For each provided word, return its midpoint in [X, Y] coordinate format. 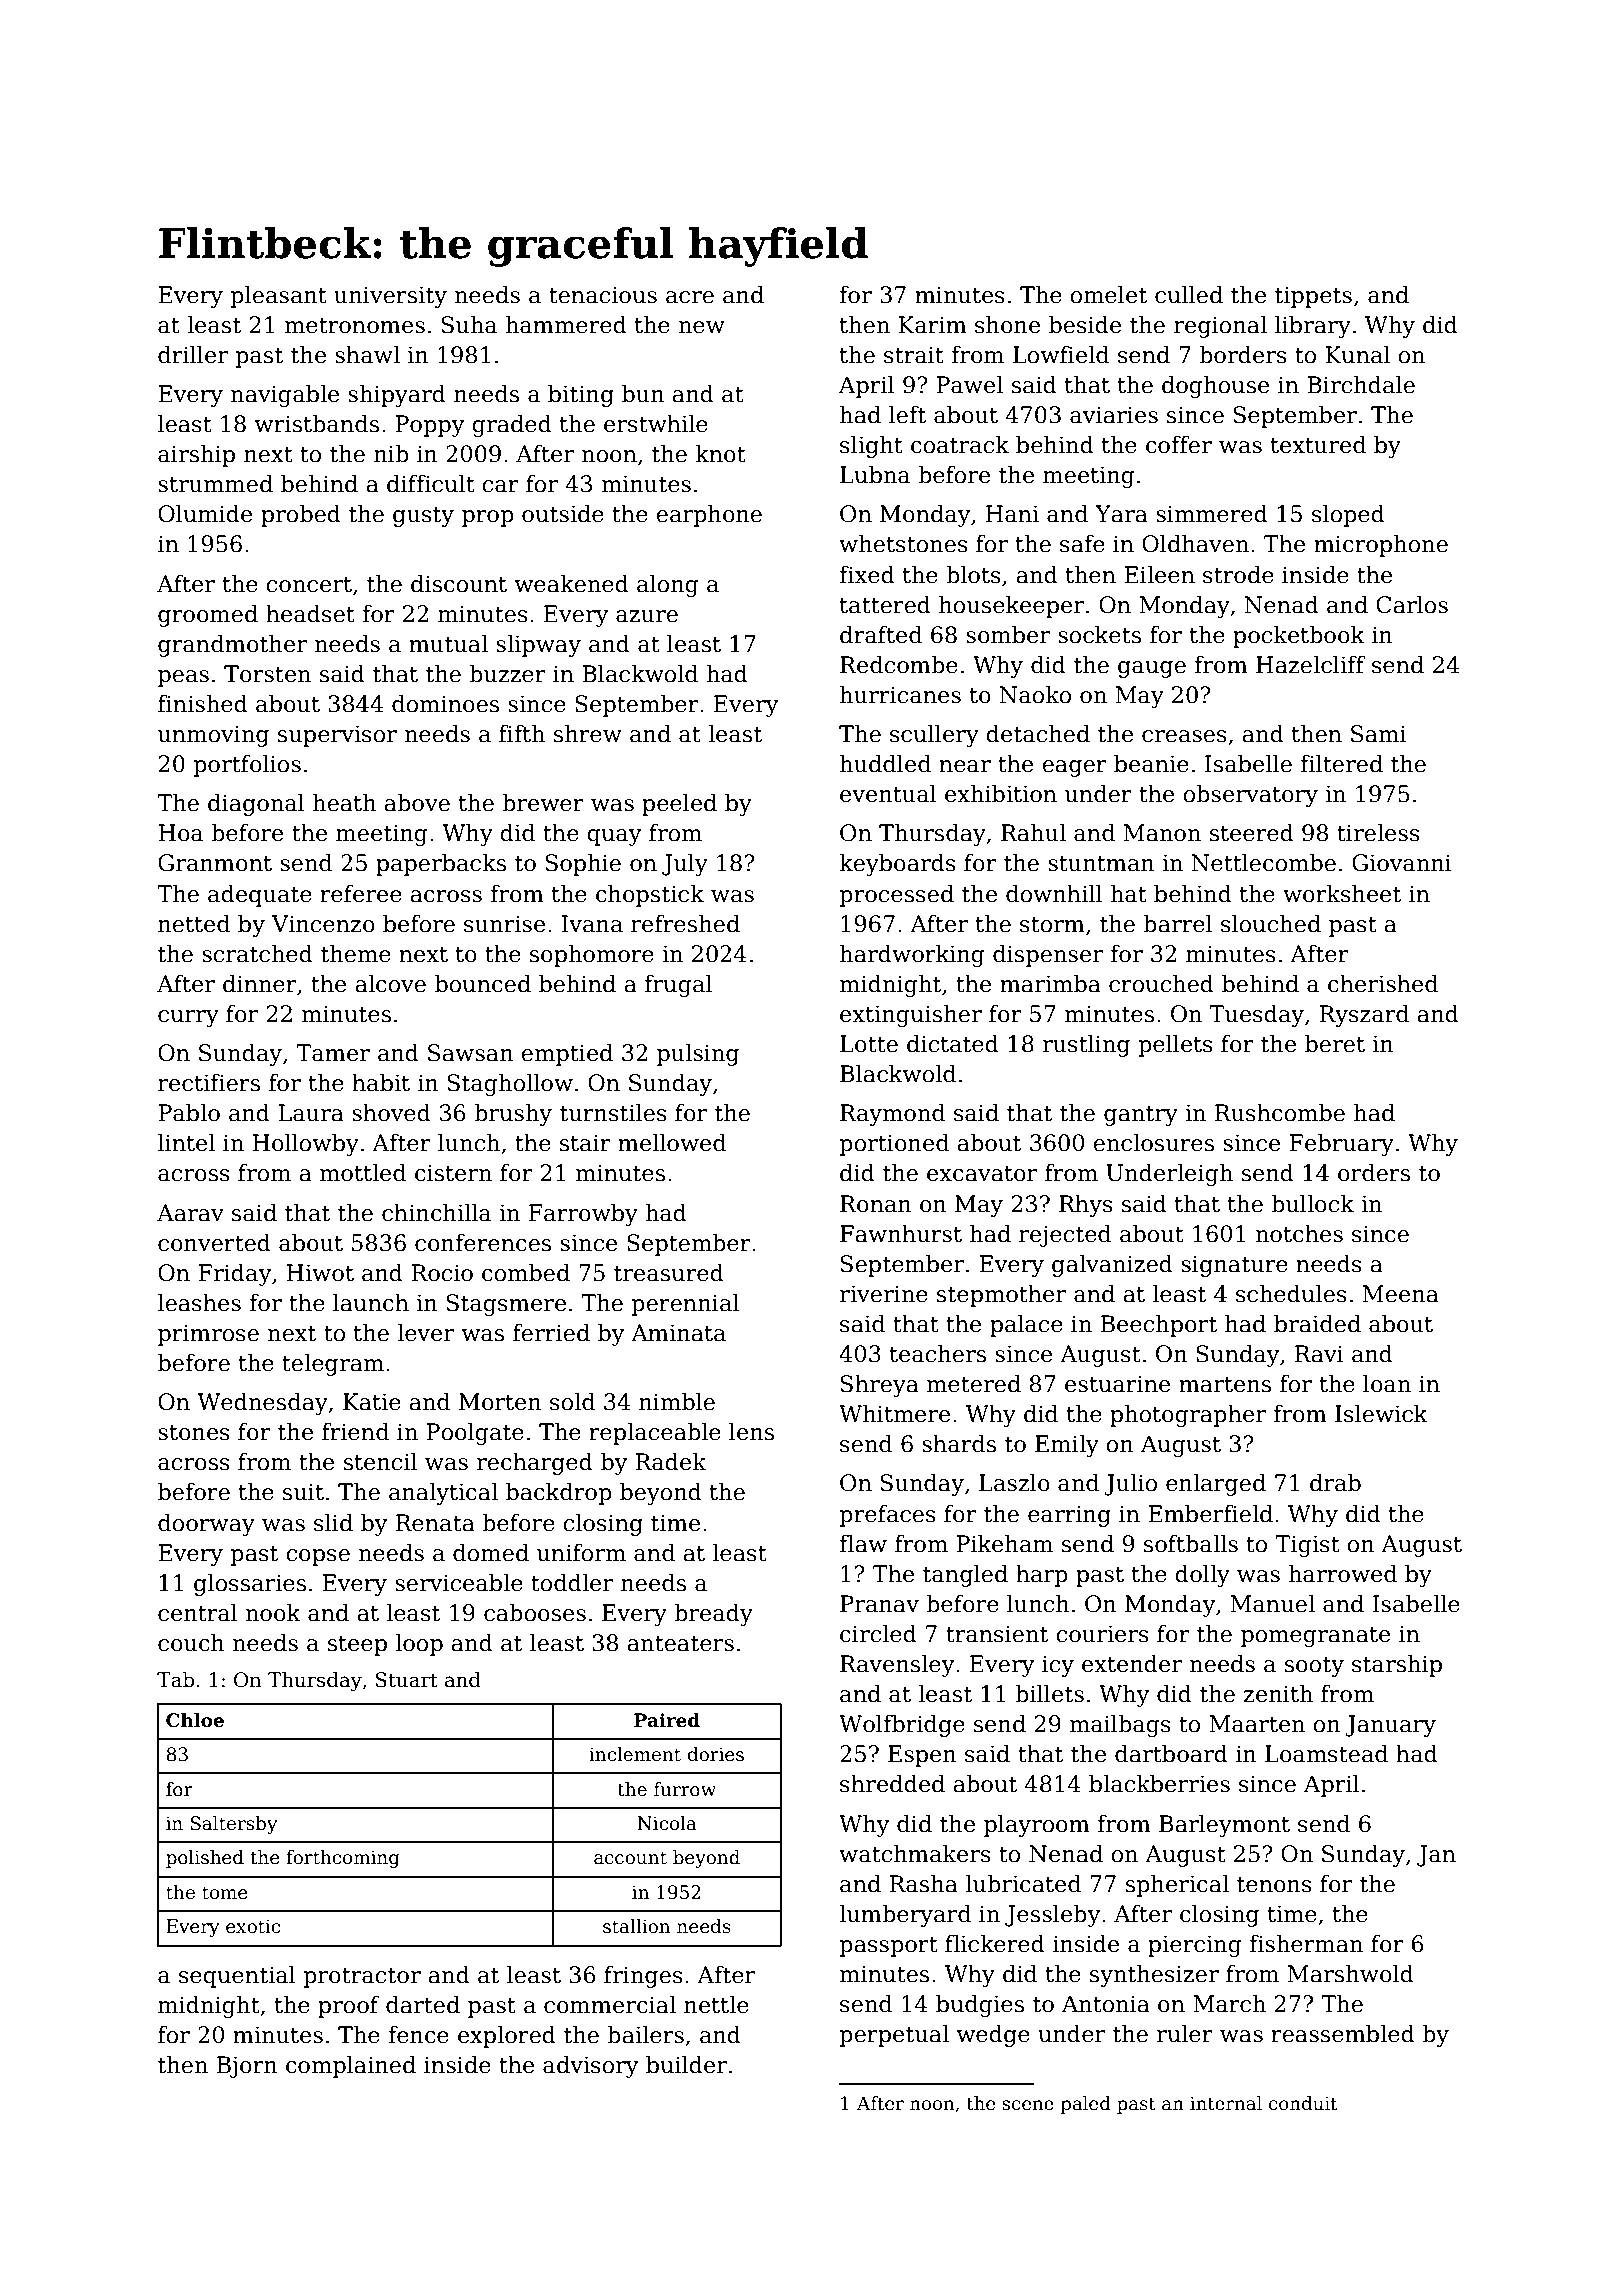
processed [897, 896]
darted [423, 2005]
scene [1028, 2105]
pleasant [279, 297]
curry [188, 1018]
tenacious [603, 295]
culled [1189, 295]
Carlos [1412, 605]
